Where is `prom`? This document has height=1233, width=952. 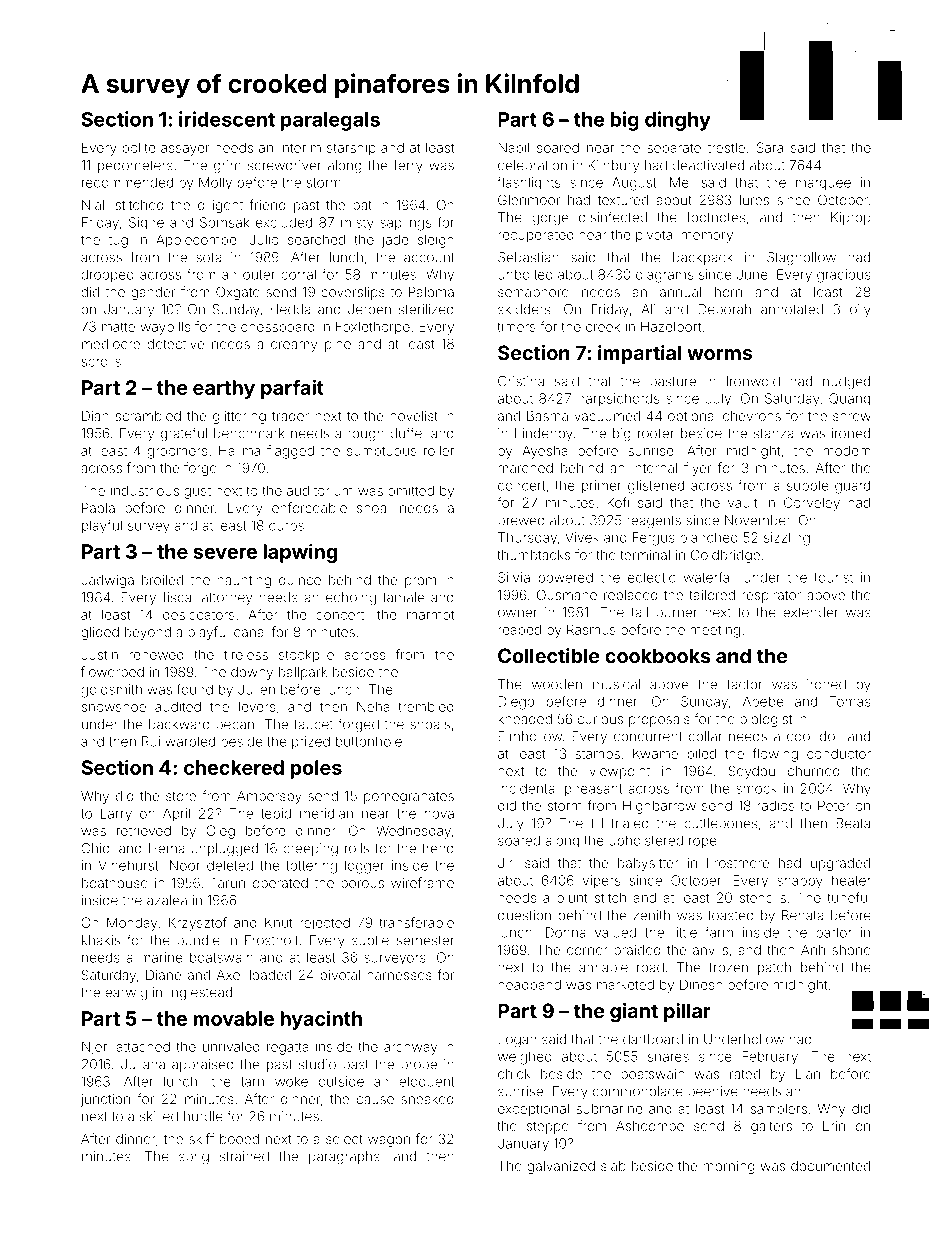
prom is located at coordinates (420, 582).
